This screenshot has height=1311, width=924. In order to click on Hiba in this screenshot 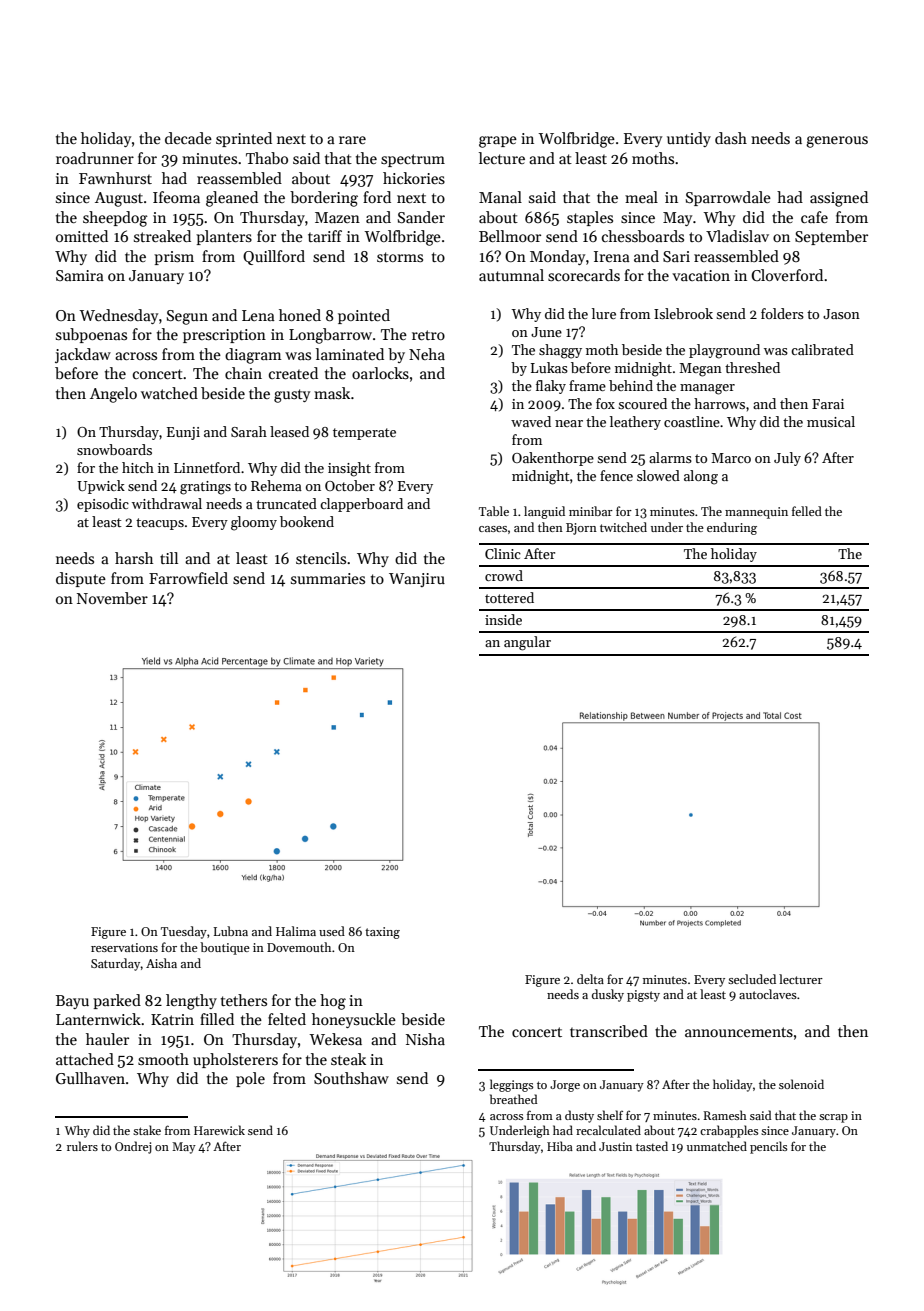, I will do `click(560, 1146)`.
